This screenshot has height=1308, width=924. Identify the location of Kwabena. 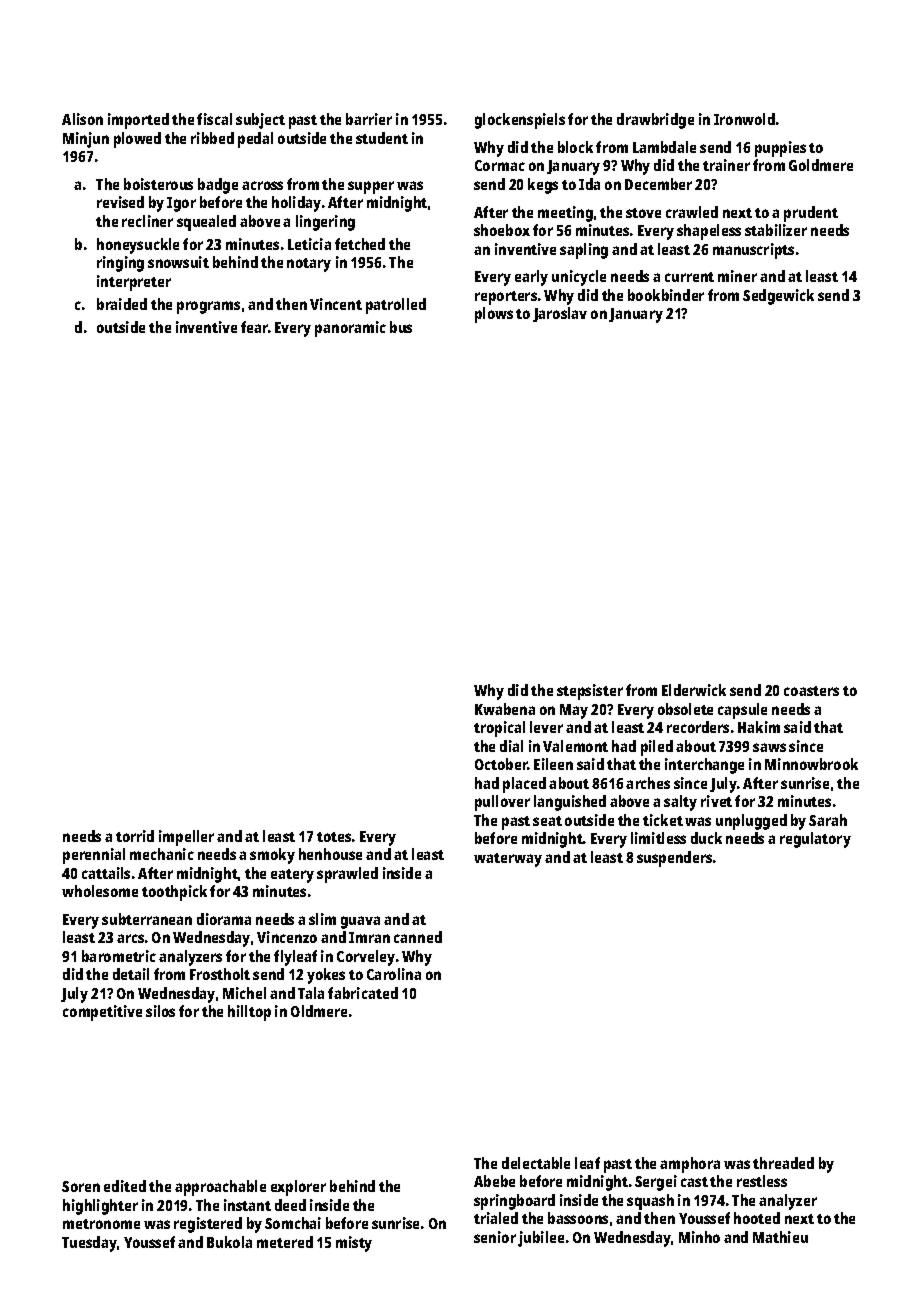
(505, 709).
